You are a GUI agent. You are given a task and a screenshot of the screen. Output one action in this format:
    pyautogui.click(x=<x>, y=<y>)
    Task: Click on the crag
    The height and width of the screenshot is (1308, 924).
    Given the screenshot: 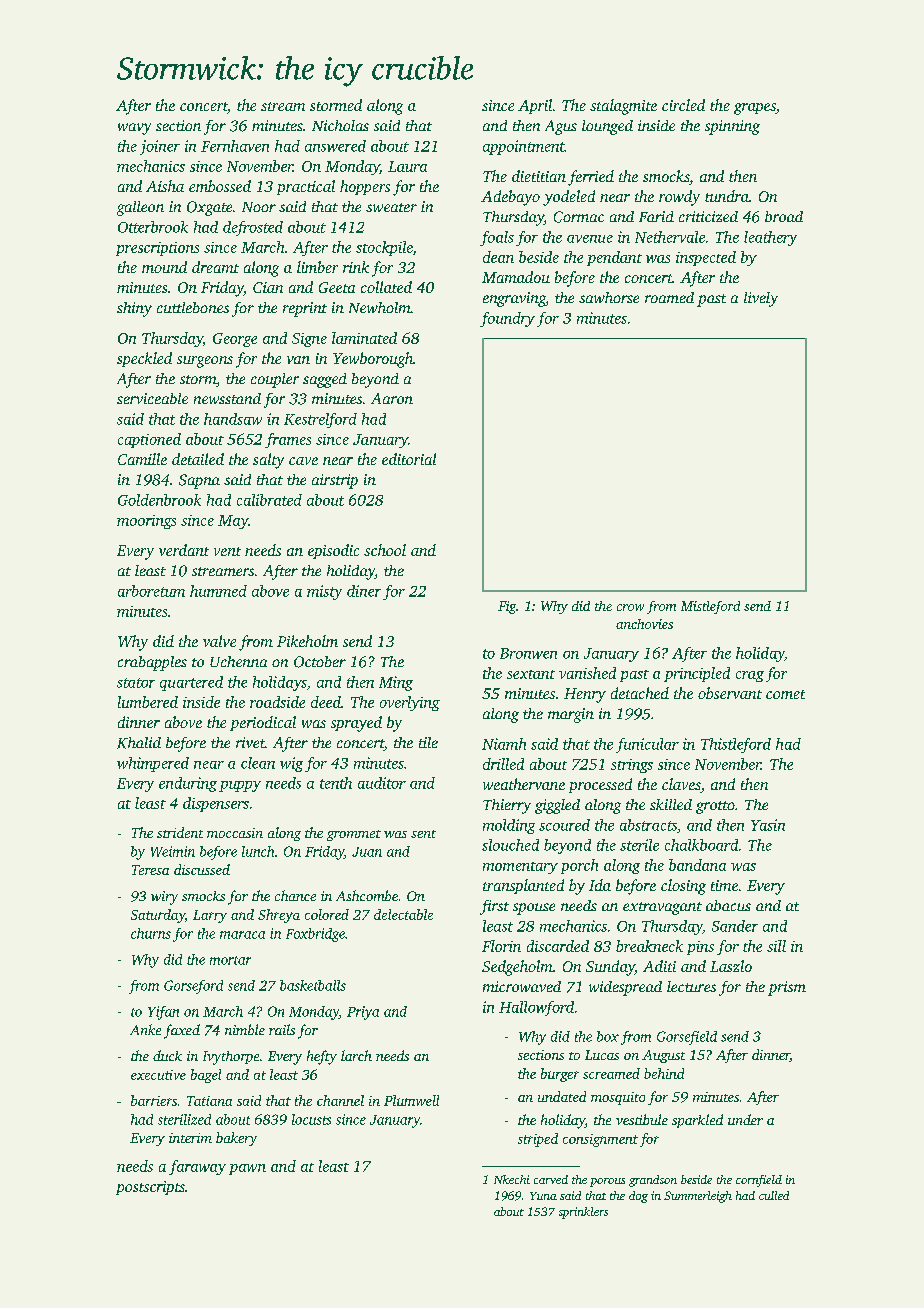 What is the action you would take?
    pyautogui.click(x=750, y=676)
